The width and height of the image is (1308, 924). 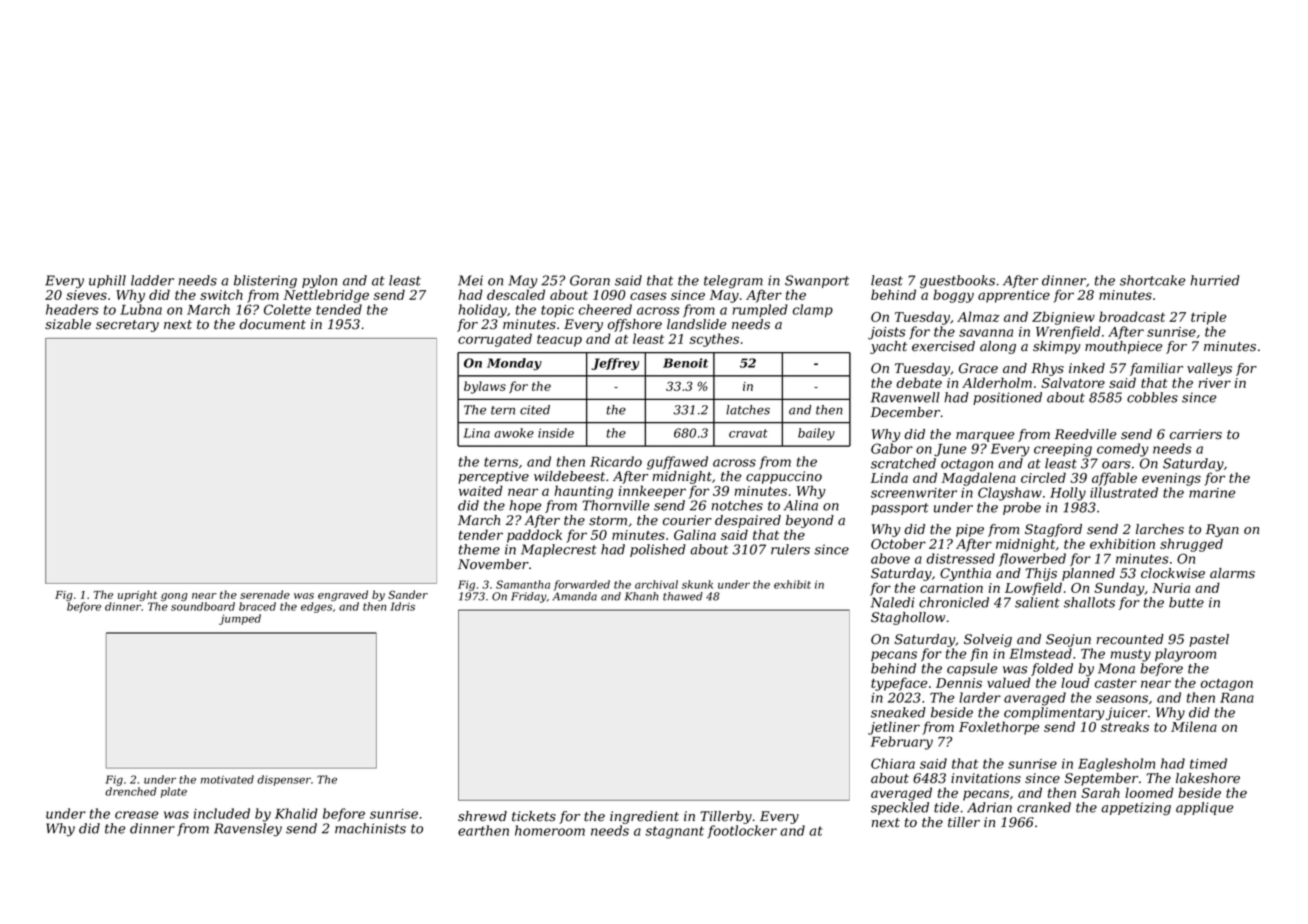 What do you see at coordinates (248, 830) in the image?
I see `Ravensley` at bounding box center [248, 830].
